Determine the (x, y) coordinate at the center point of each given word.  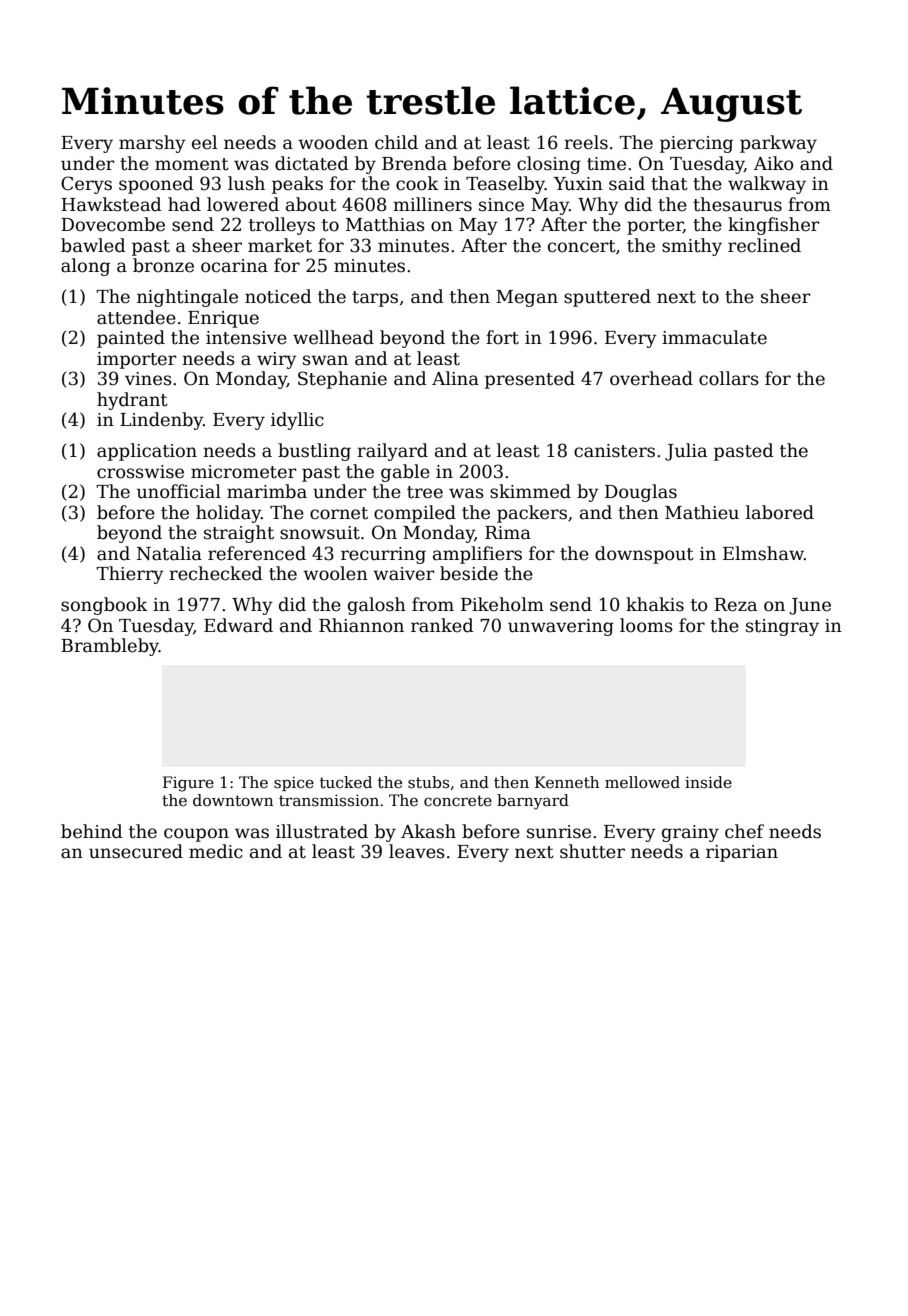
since (501, 205)
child (396, 142)
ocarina (234, 266)
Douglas (641, 493)
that (669, 183)
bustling (314, 452)
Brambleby (110, 647)
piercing (696, 144)
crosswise (140, 472)
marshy (152, 144)
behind (92, 831)
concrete (458, 801)
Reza (735, 605)
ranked (442, 625)
